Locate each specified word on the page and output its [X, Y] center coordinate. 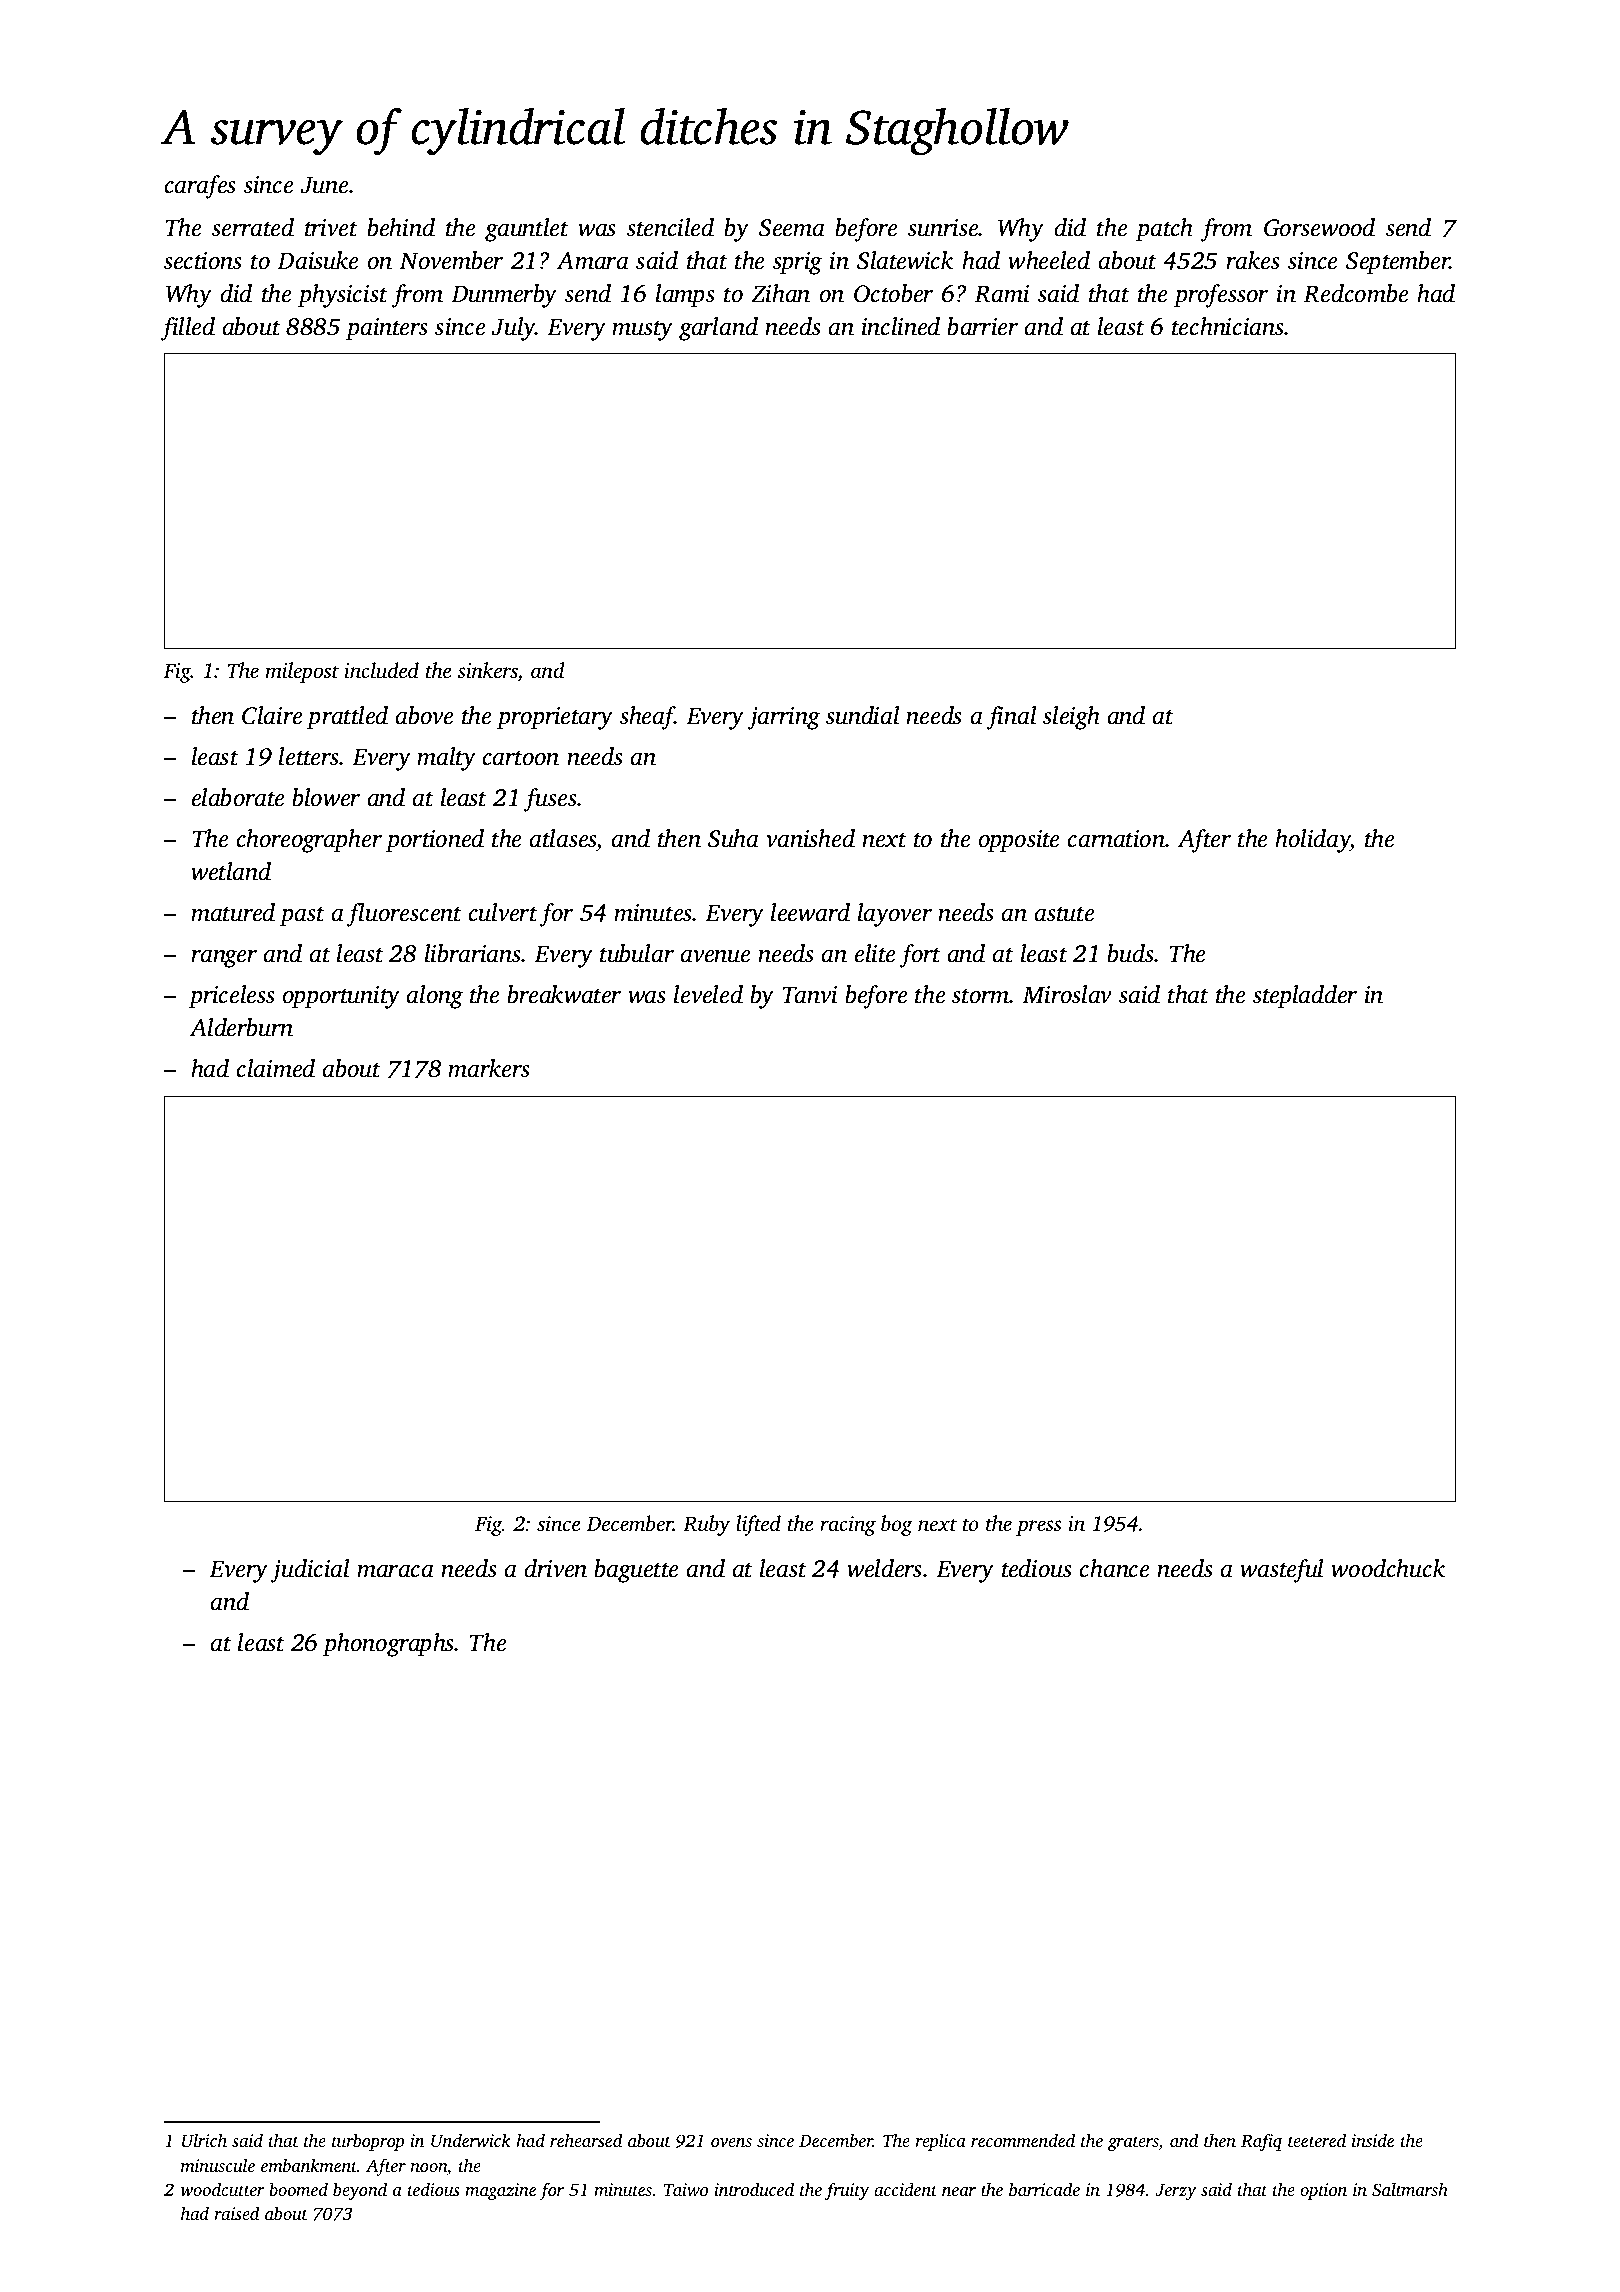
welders [884, 1568]
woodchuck [1388, 1568]
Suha [733, 838]
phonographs [389, 1645]
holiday [1313, 841]
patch [1164, 230]
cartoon [521, 758]
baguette [636, 1571]
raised [236, 2213]
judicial [310, 1571]
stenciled [670, 227]
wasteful [1281, 1571]
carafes [200, 187]
